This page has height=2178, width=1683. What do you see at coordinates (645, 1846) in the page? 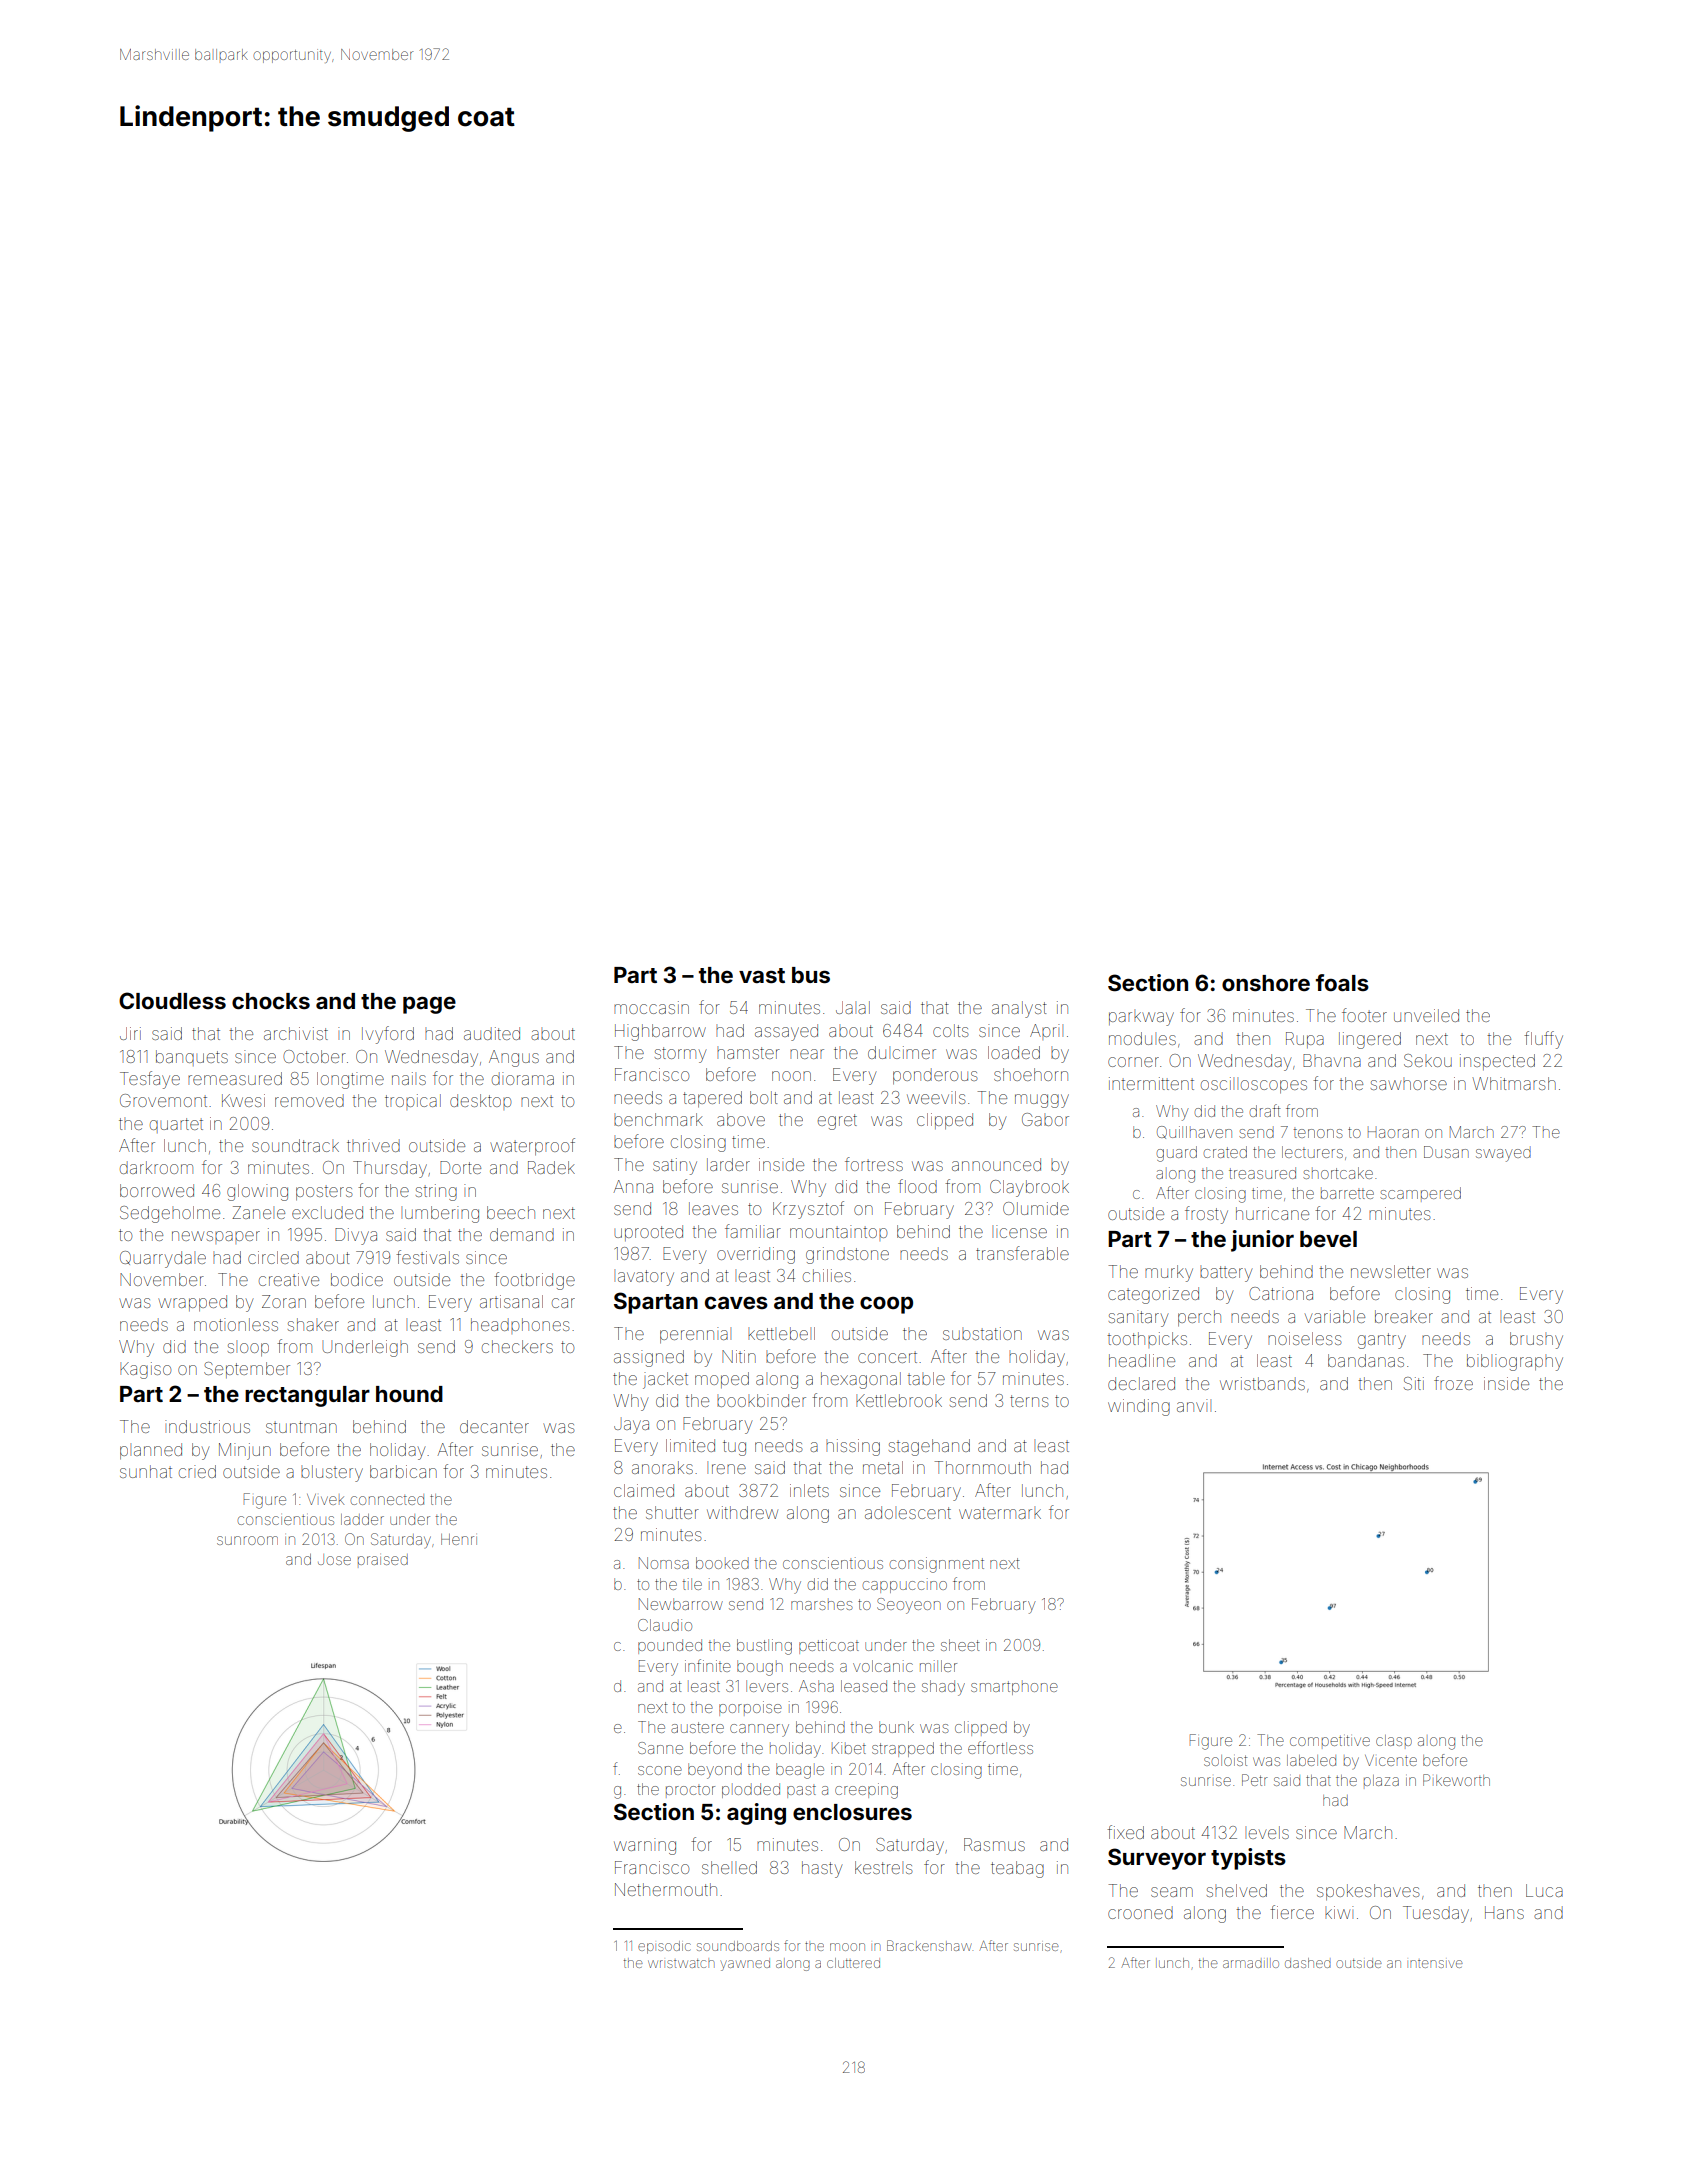
I see `warning` at bounding box center [645, 1846].
